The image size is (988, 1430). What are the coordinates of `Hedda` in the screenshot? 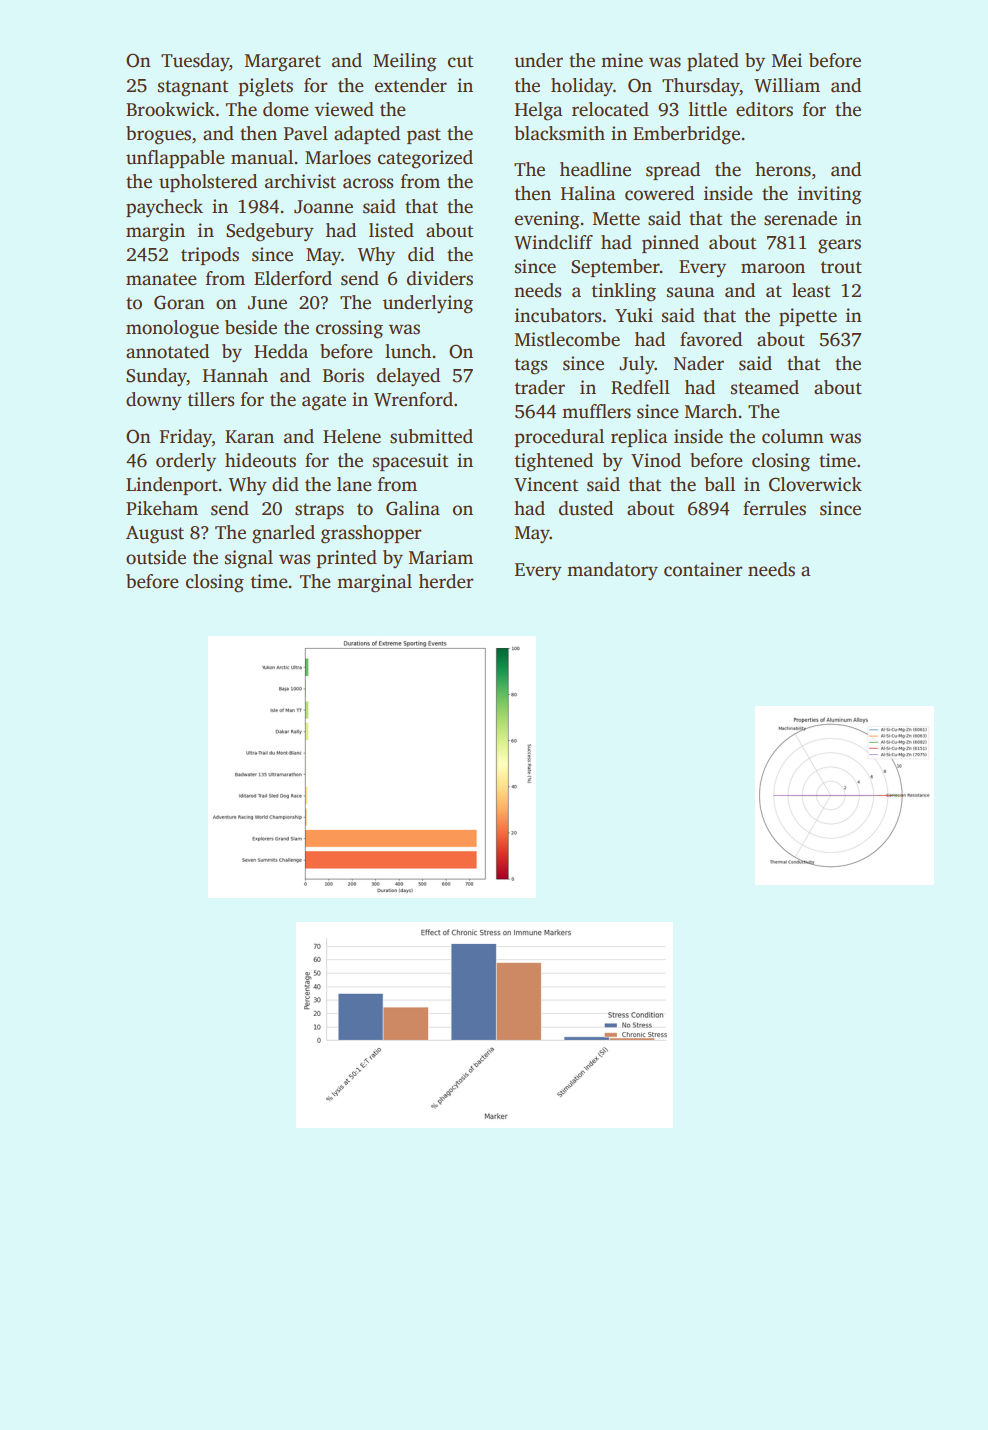 It's located at (281, 351).
